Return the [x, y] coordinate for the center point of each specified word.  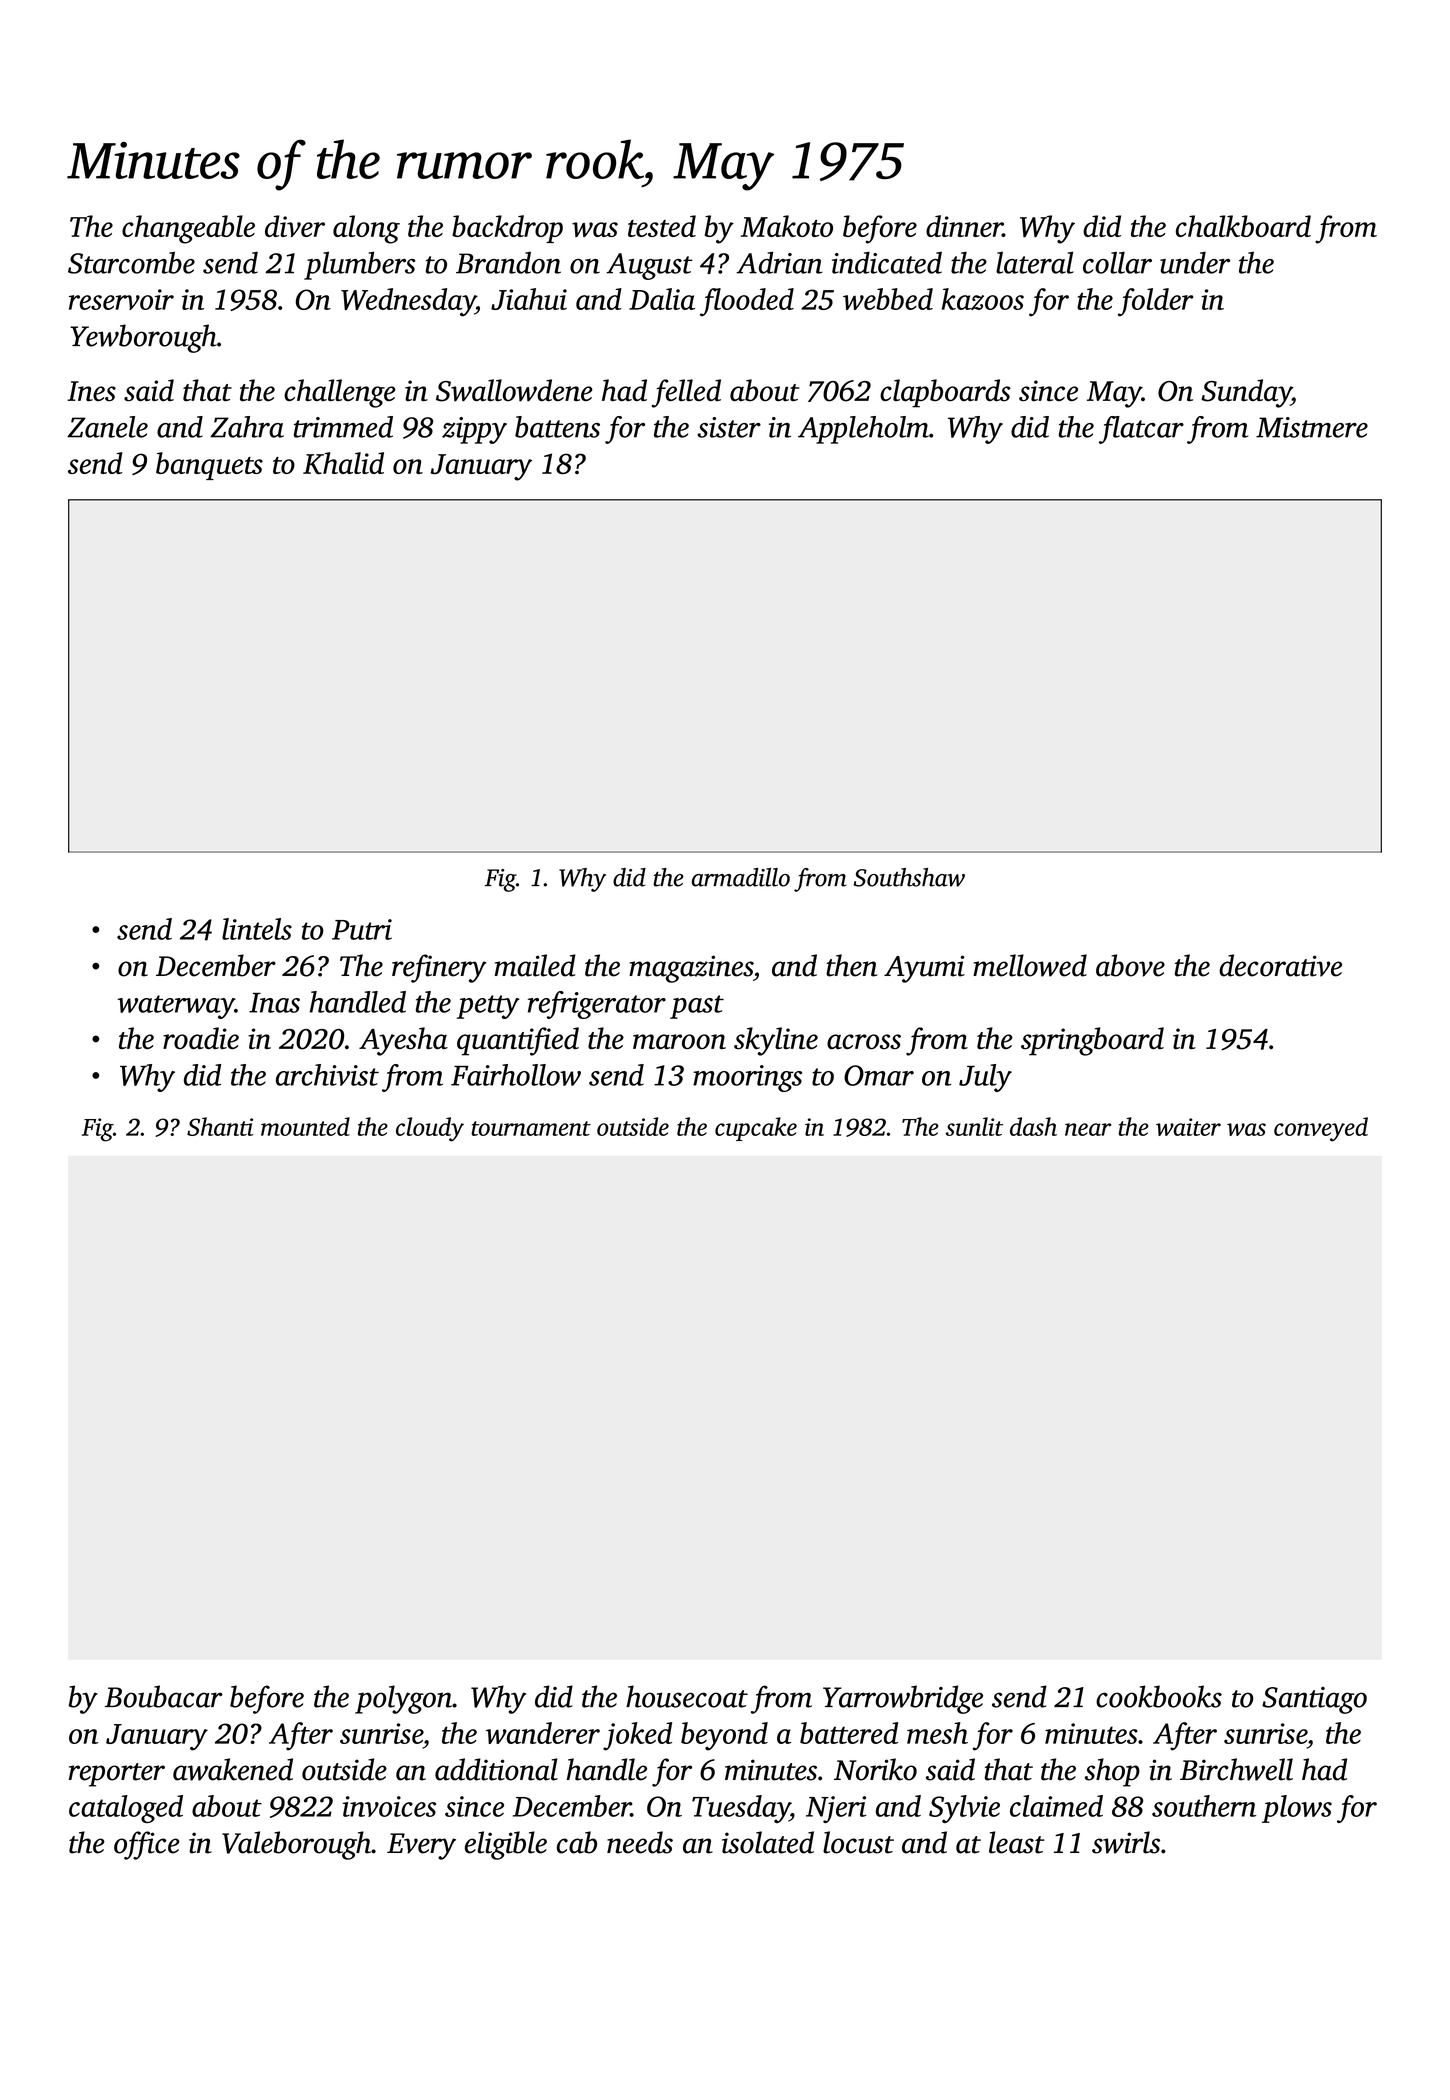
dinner [964, 226]
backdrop [507, 229]
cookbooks [1159, 1696]
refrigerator [597, 1005]
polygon [403, 1699]
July [985, 1078]
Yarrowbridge [903, 1699]
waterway [176, 1007]
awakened [233, 1769]
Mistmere [1312, 427]
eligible [506, 1845]
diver [295, 226]
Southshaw [909, 877]
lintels [257, 929]
